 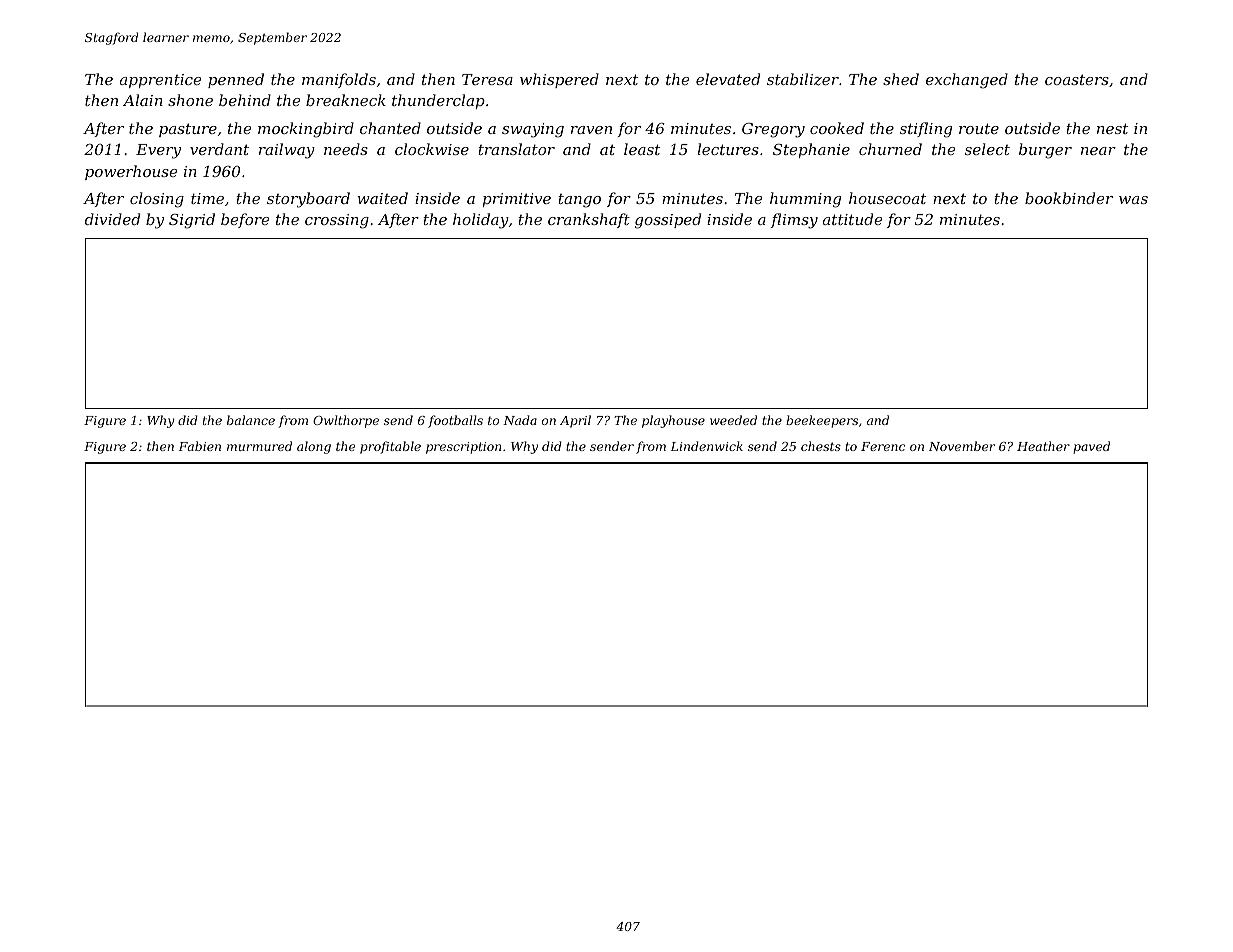 I want to click on before, so click(x=245, y=220).
